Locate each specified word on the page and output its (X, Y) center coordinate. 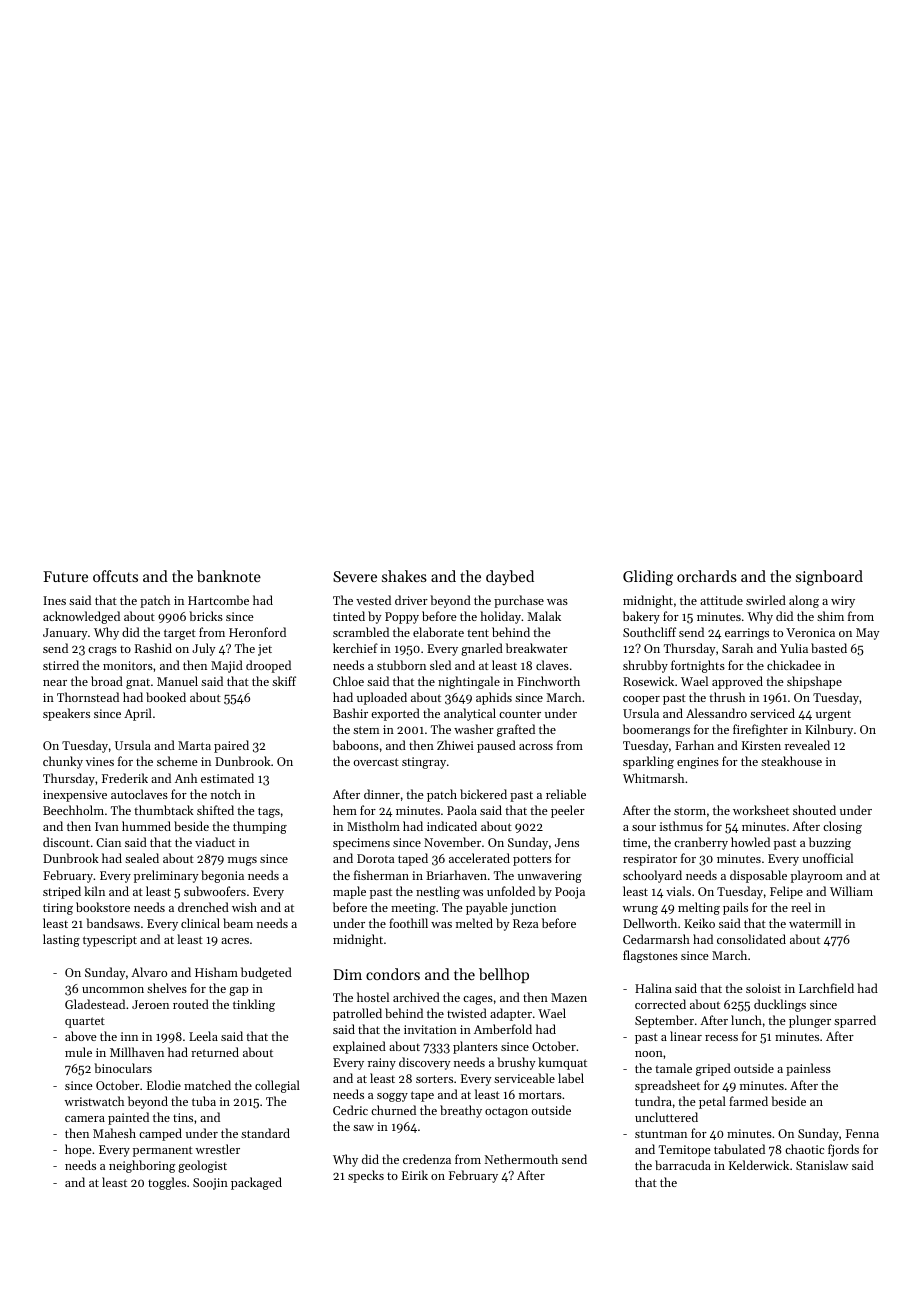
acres (235, 941)
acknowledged (81, 617)
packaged (256, 1183)
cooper (641, 700)
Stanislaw (822, 1165)
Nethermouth (521, 1159)
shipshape (814, 682)
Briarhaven (456, 875)
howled (750, 842)
